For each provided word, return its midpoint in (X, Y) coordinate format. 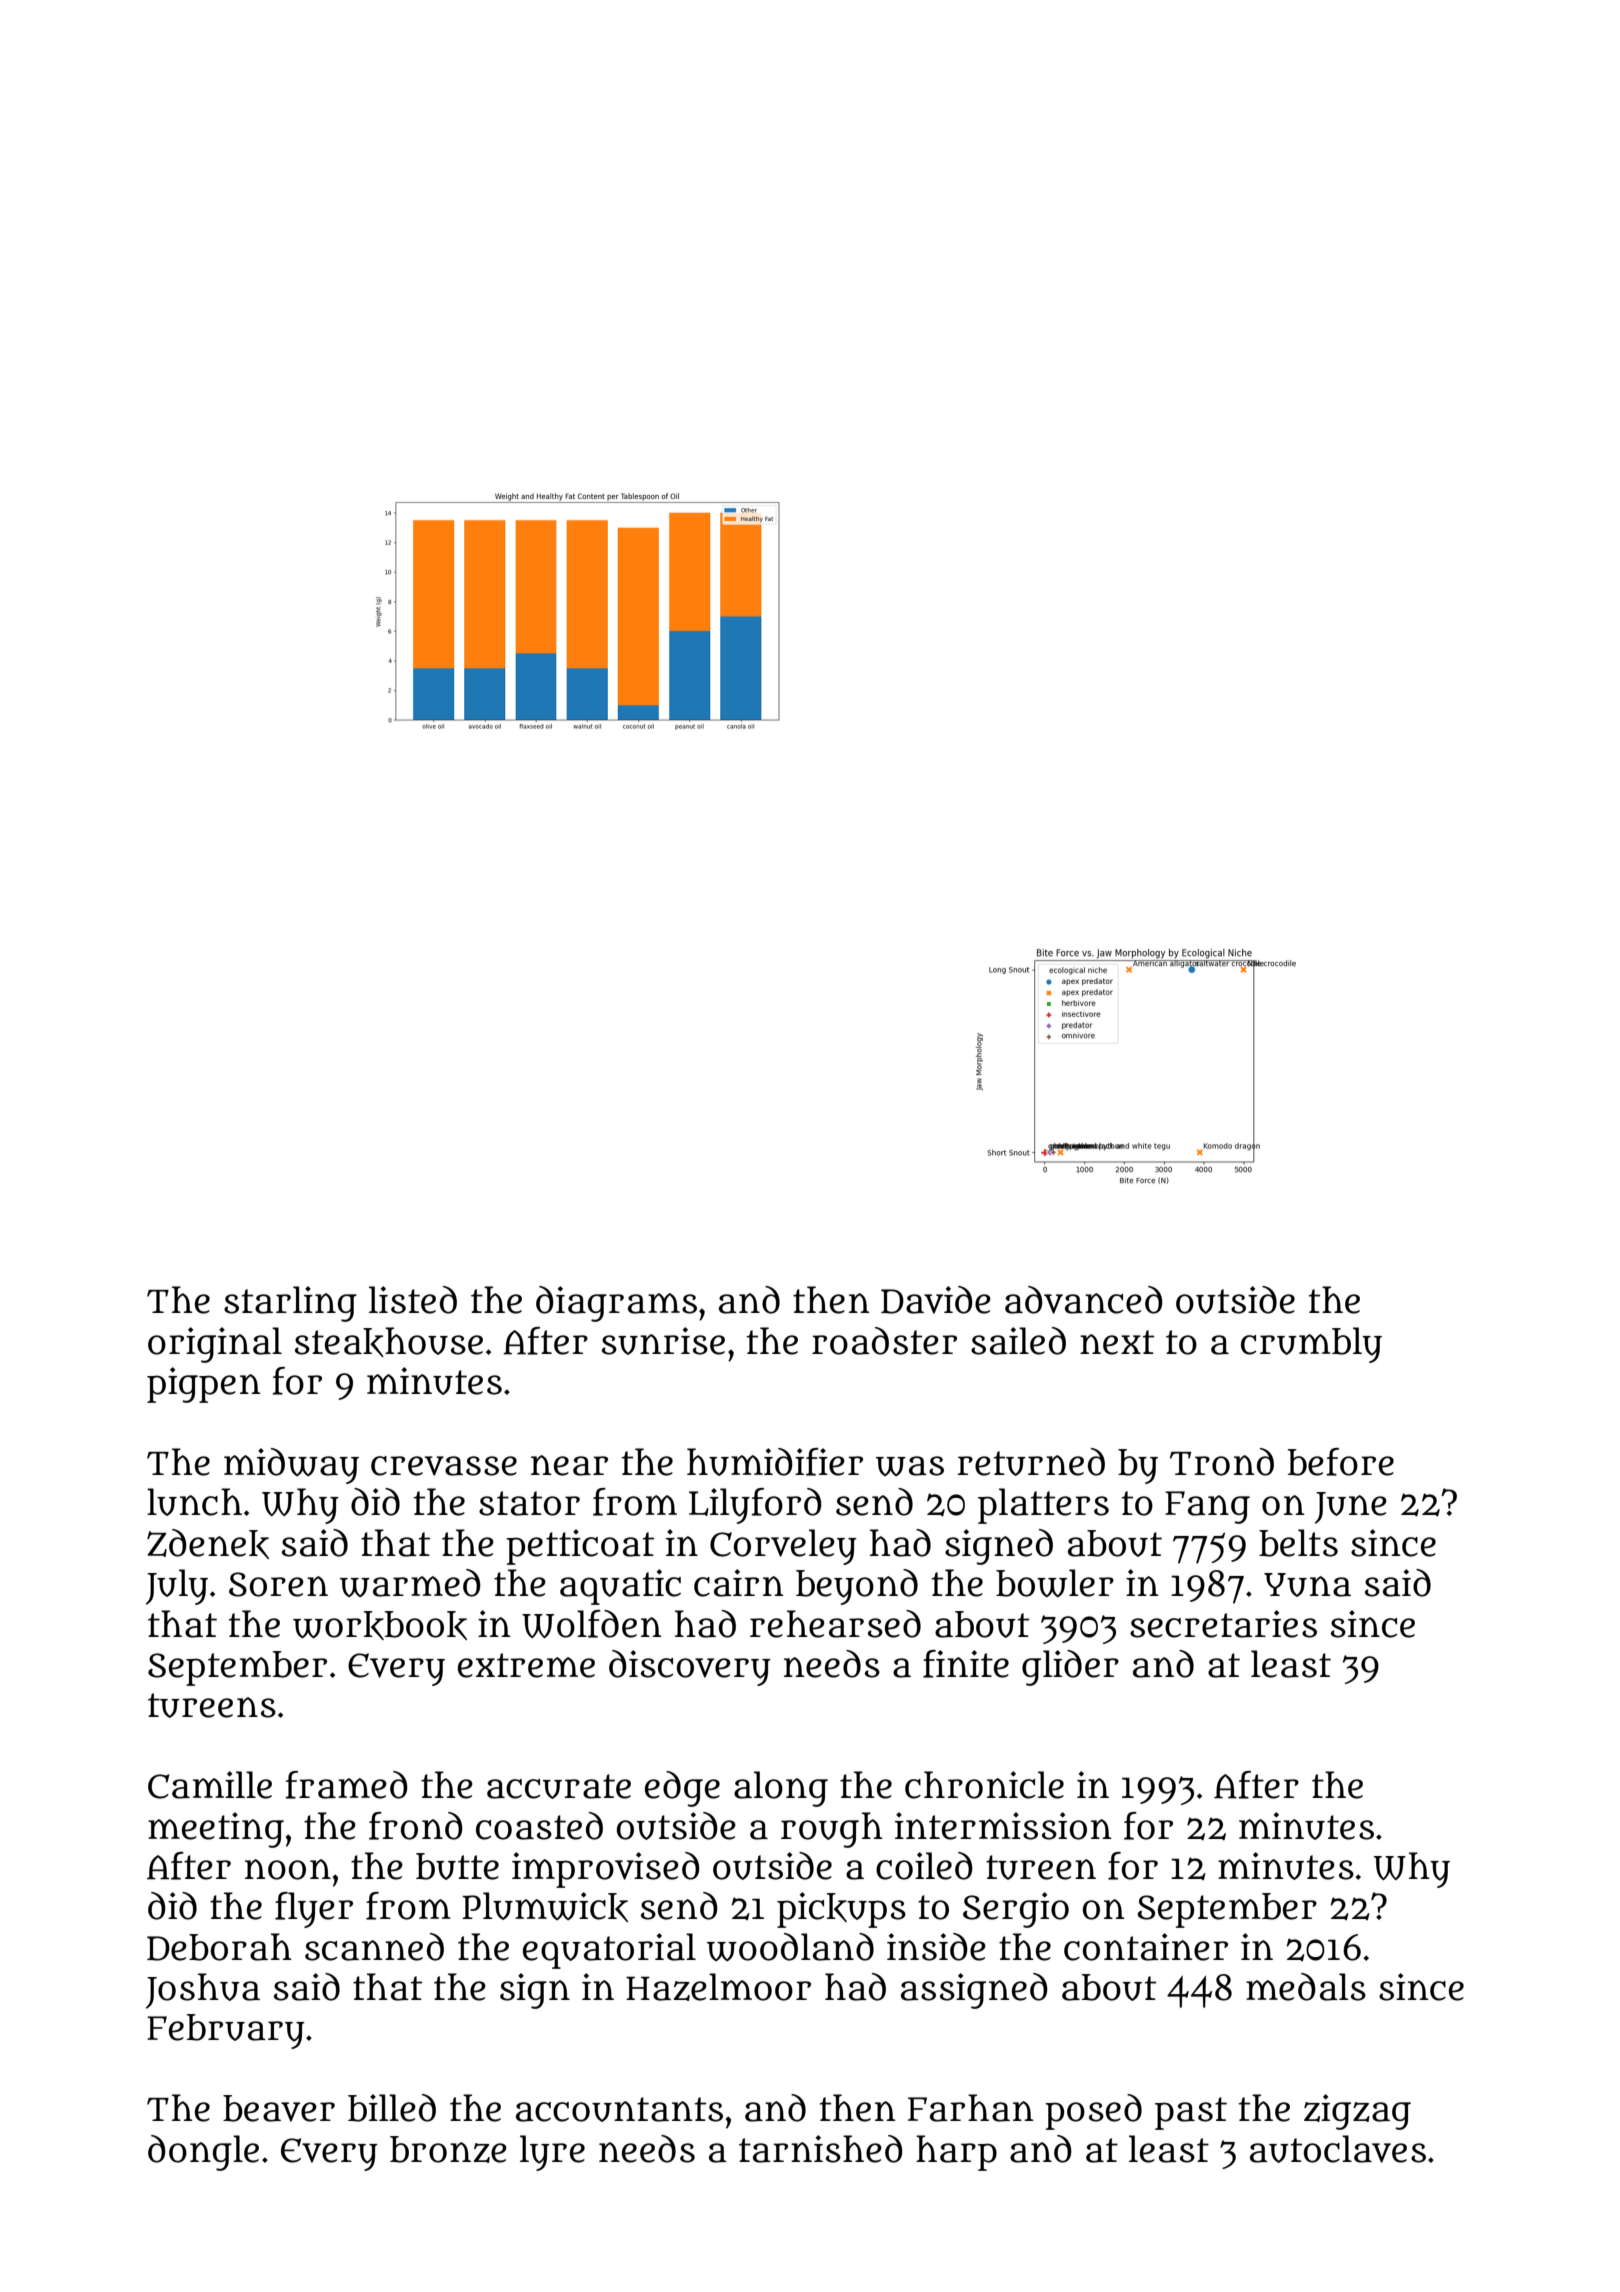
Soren (278, 1584)
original (215, 1345)
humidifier (775, 1462)
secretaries (1223, 1624)
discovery (690, 1668)
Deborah (219, 1947)
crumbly (1311, 1345)
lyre (552, 2153)
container (1146, 1947)
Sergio (1016, 1910)
